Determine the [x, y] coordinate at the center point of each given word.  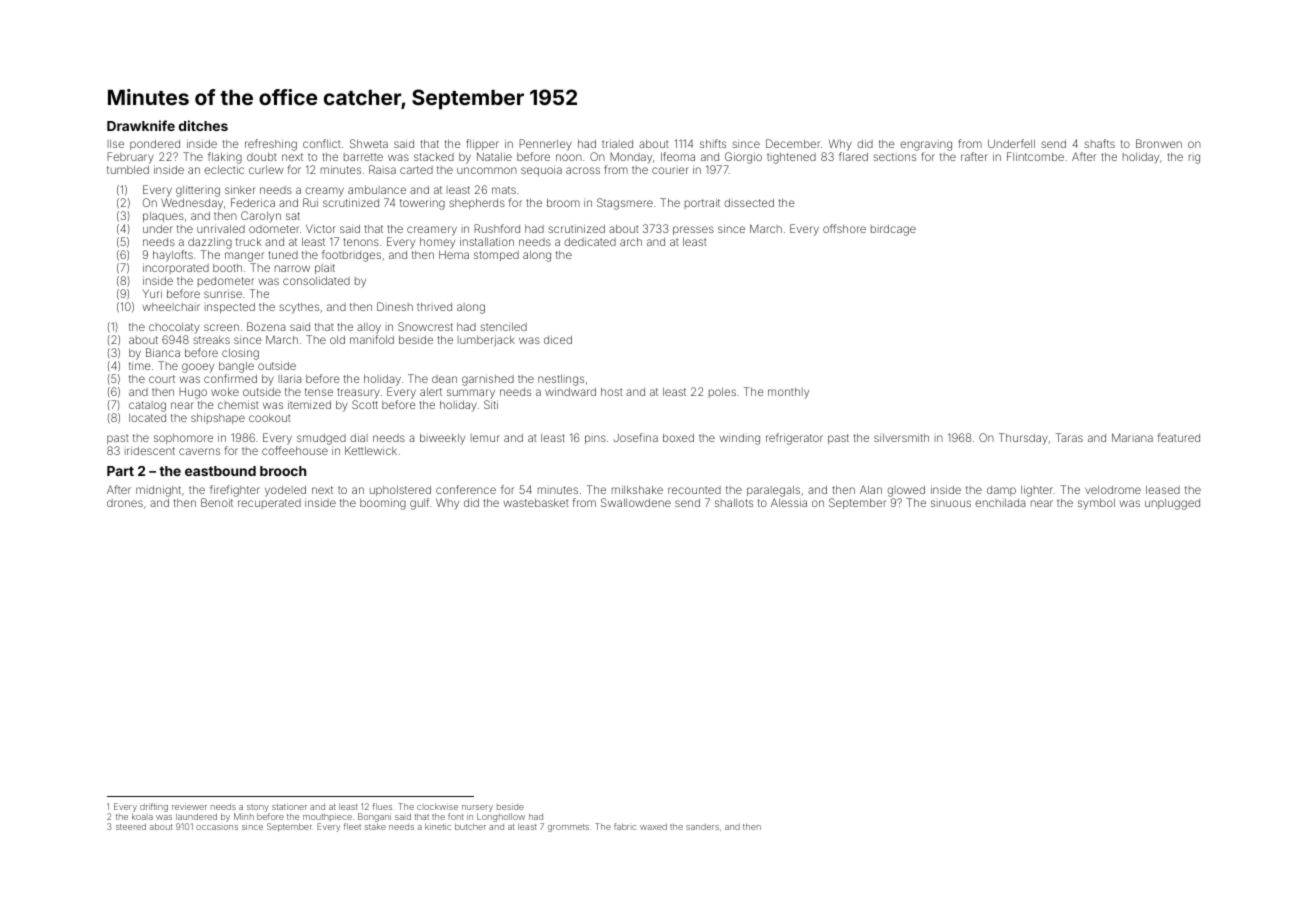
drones [125, 503]
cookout [270, 418]
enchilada [1000, 503]
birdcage [893, 230]
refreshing [271, 145]
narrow [292, 268]
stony [258, 808]
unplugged [1172, 504]
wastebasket [536, 503]
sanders [702, 826]
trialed [617, 143]
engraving [926, 146]
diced [558, 339]
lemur [485, 438]
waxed [653, 826]
